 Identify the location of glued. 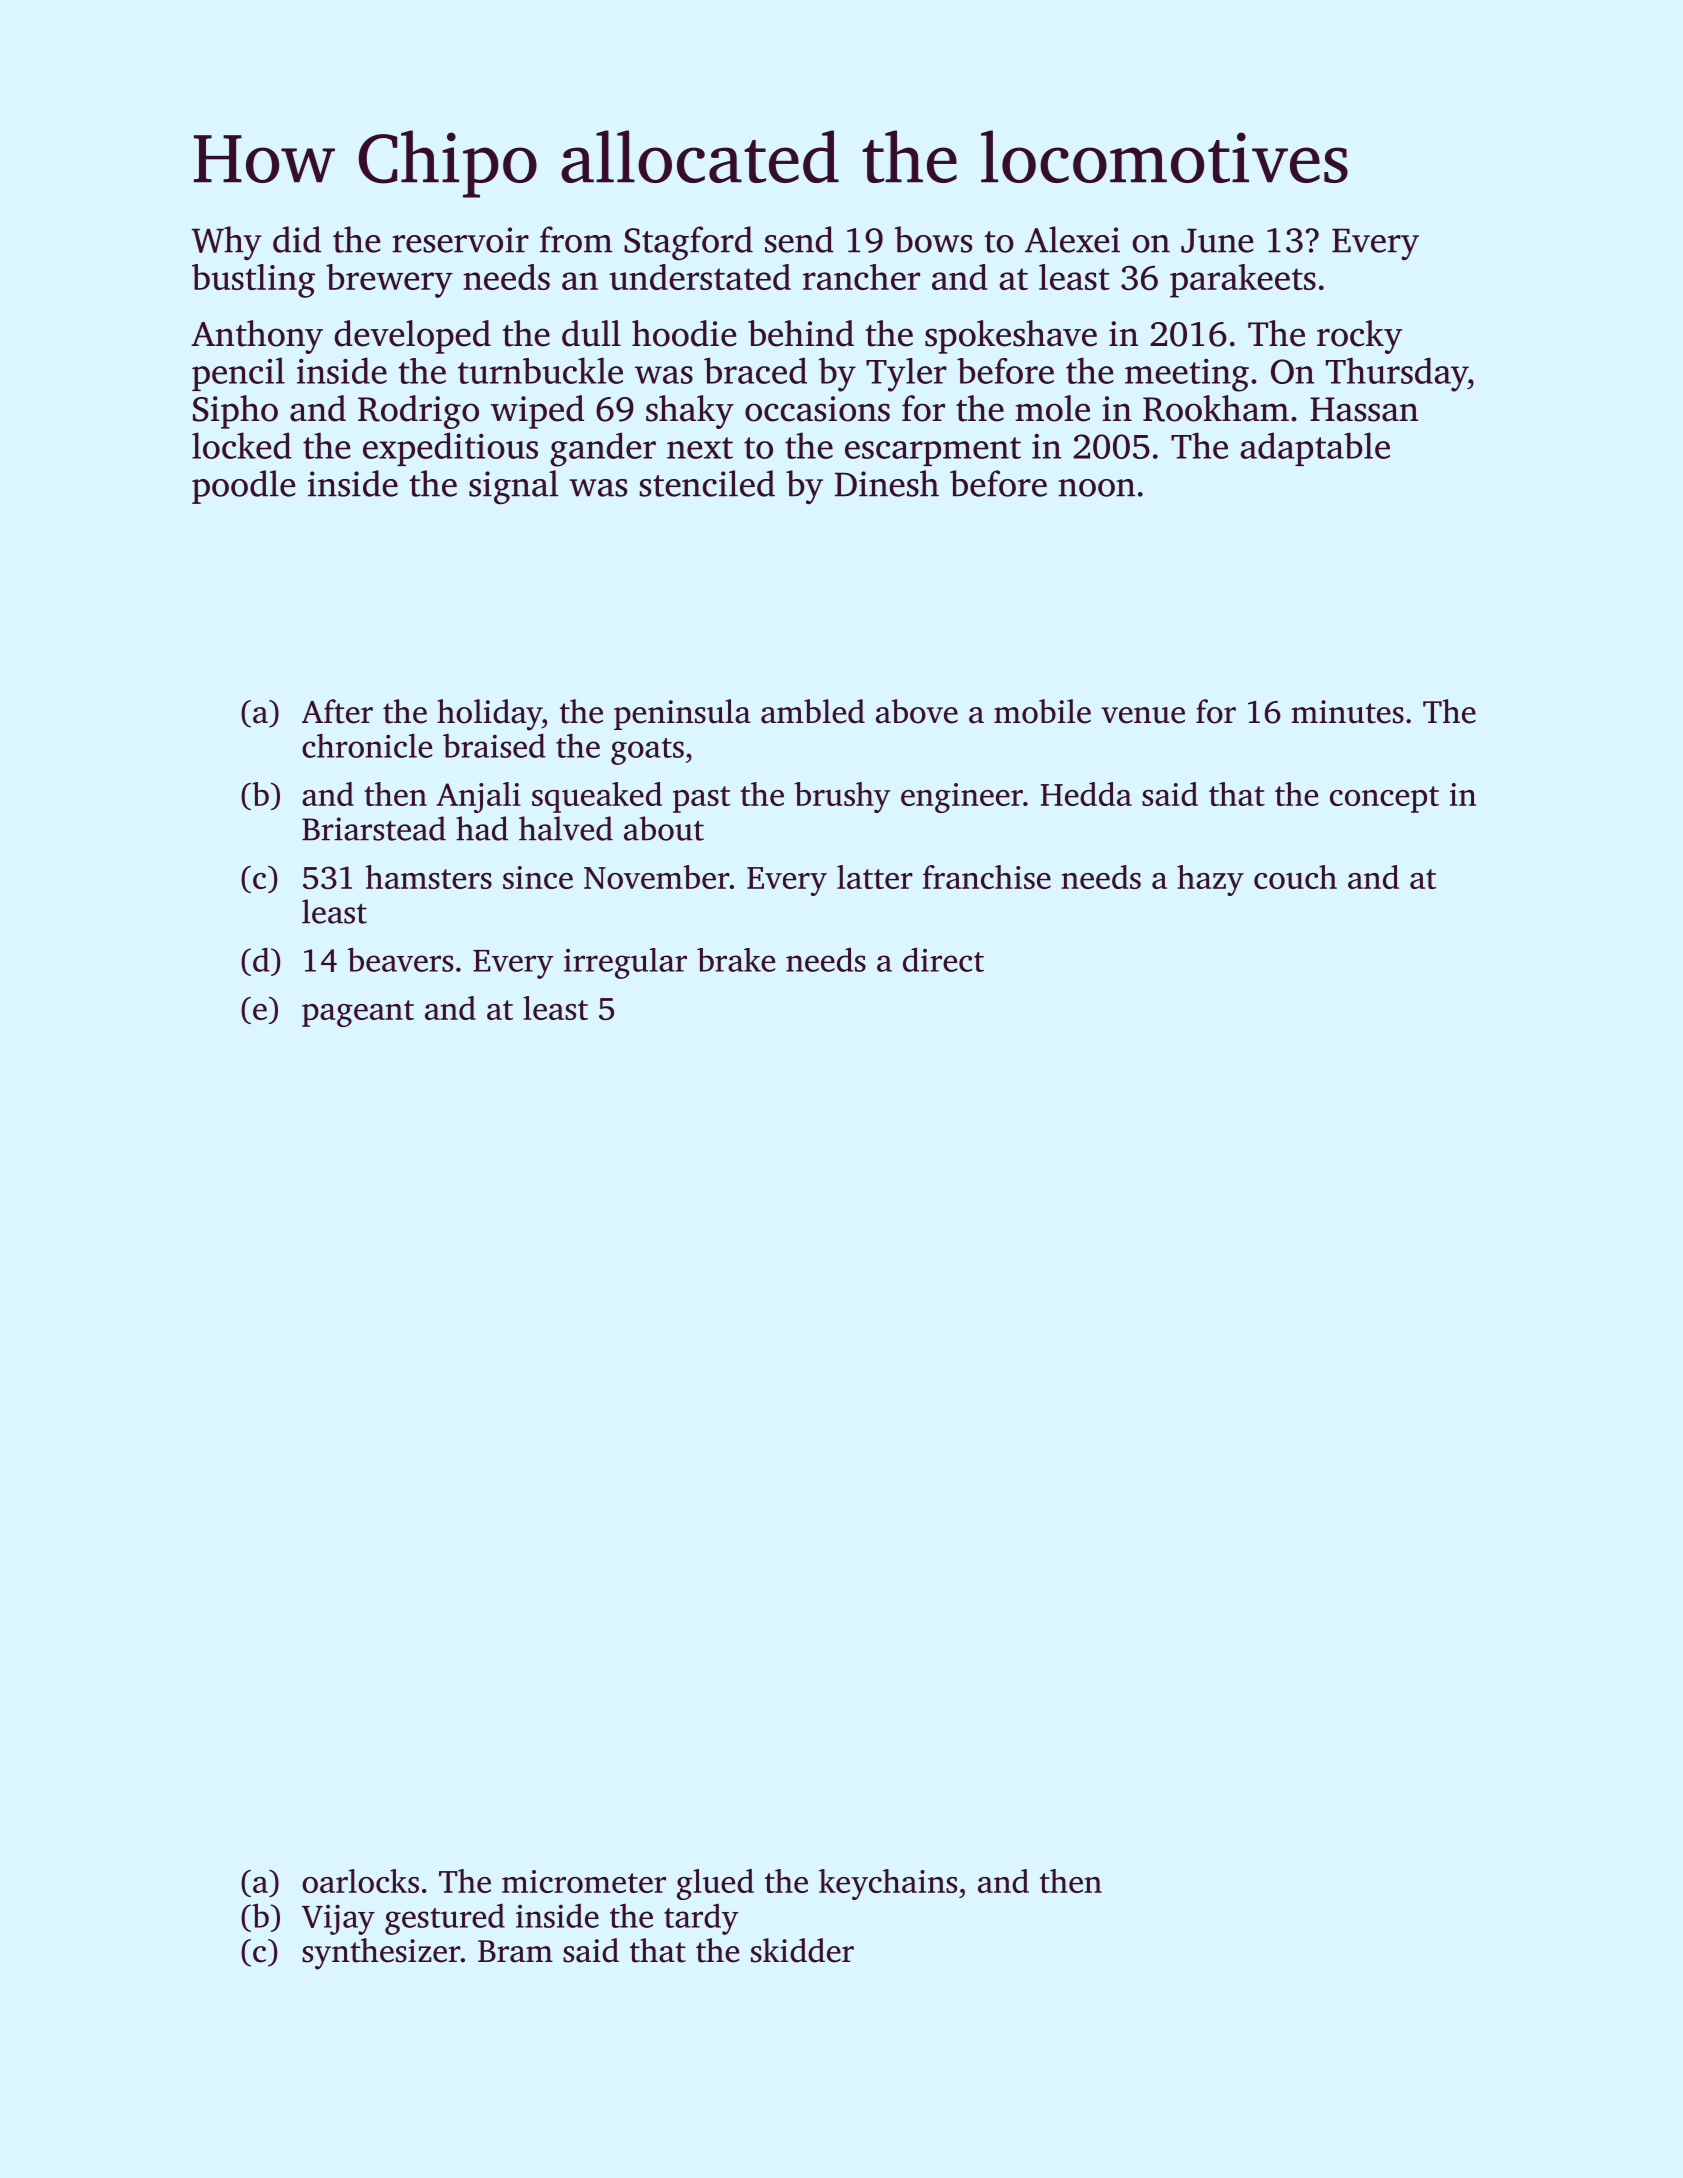
(715, 1884).
